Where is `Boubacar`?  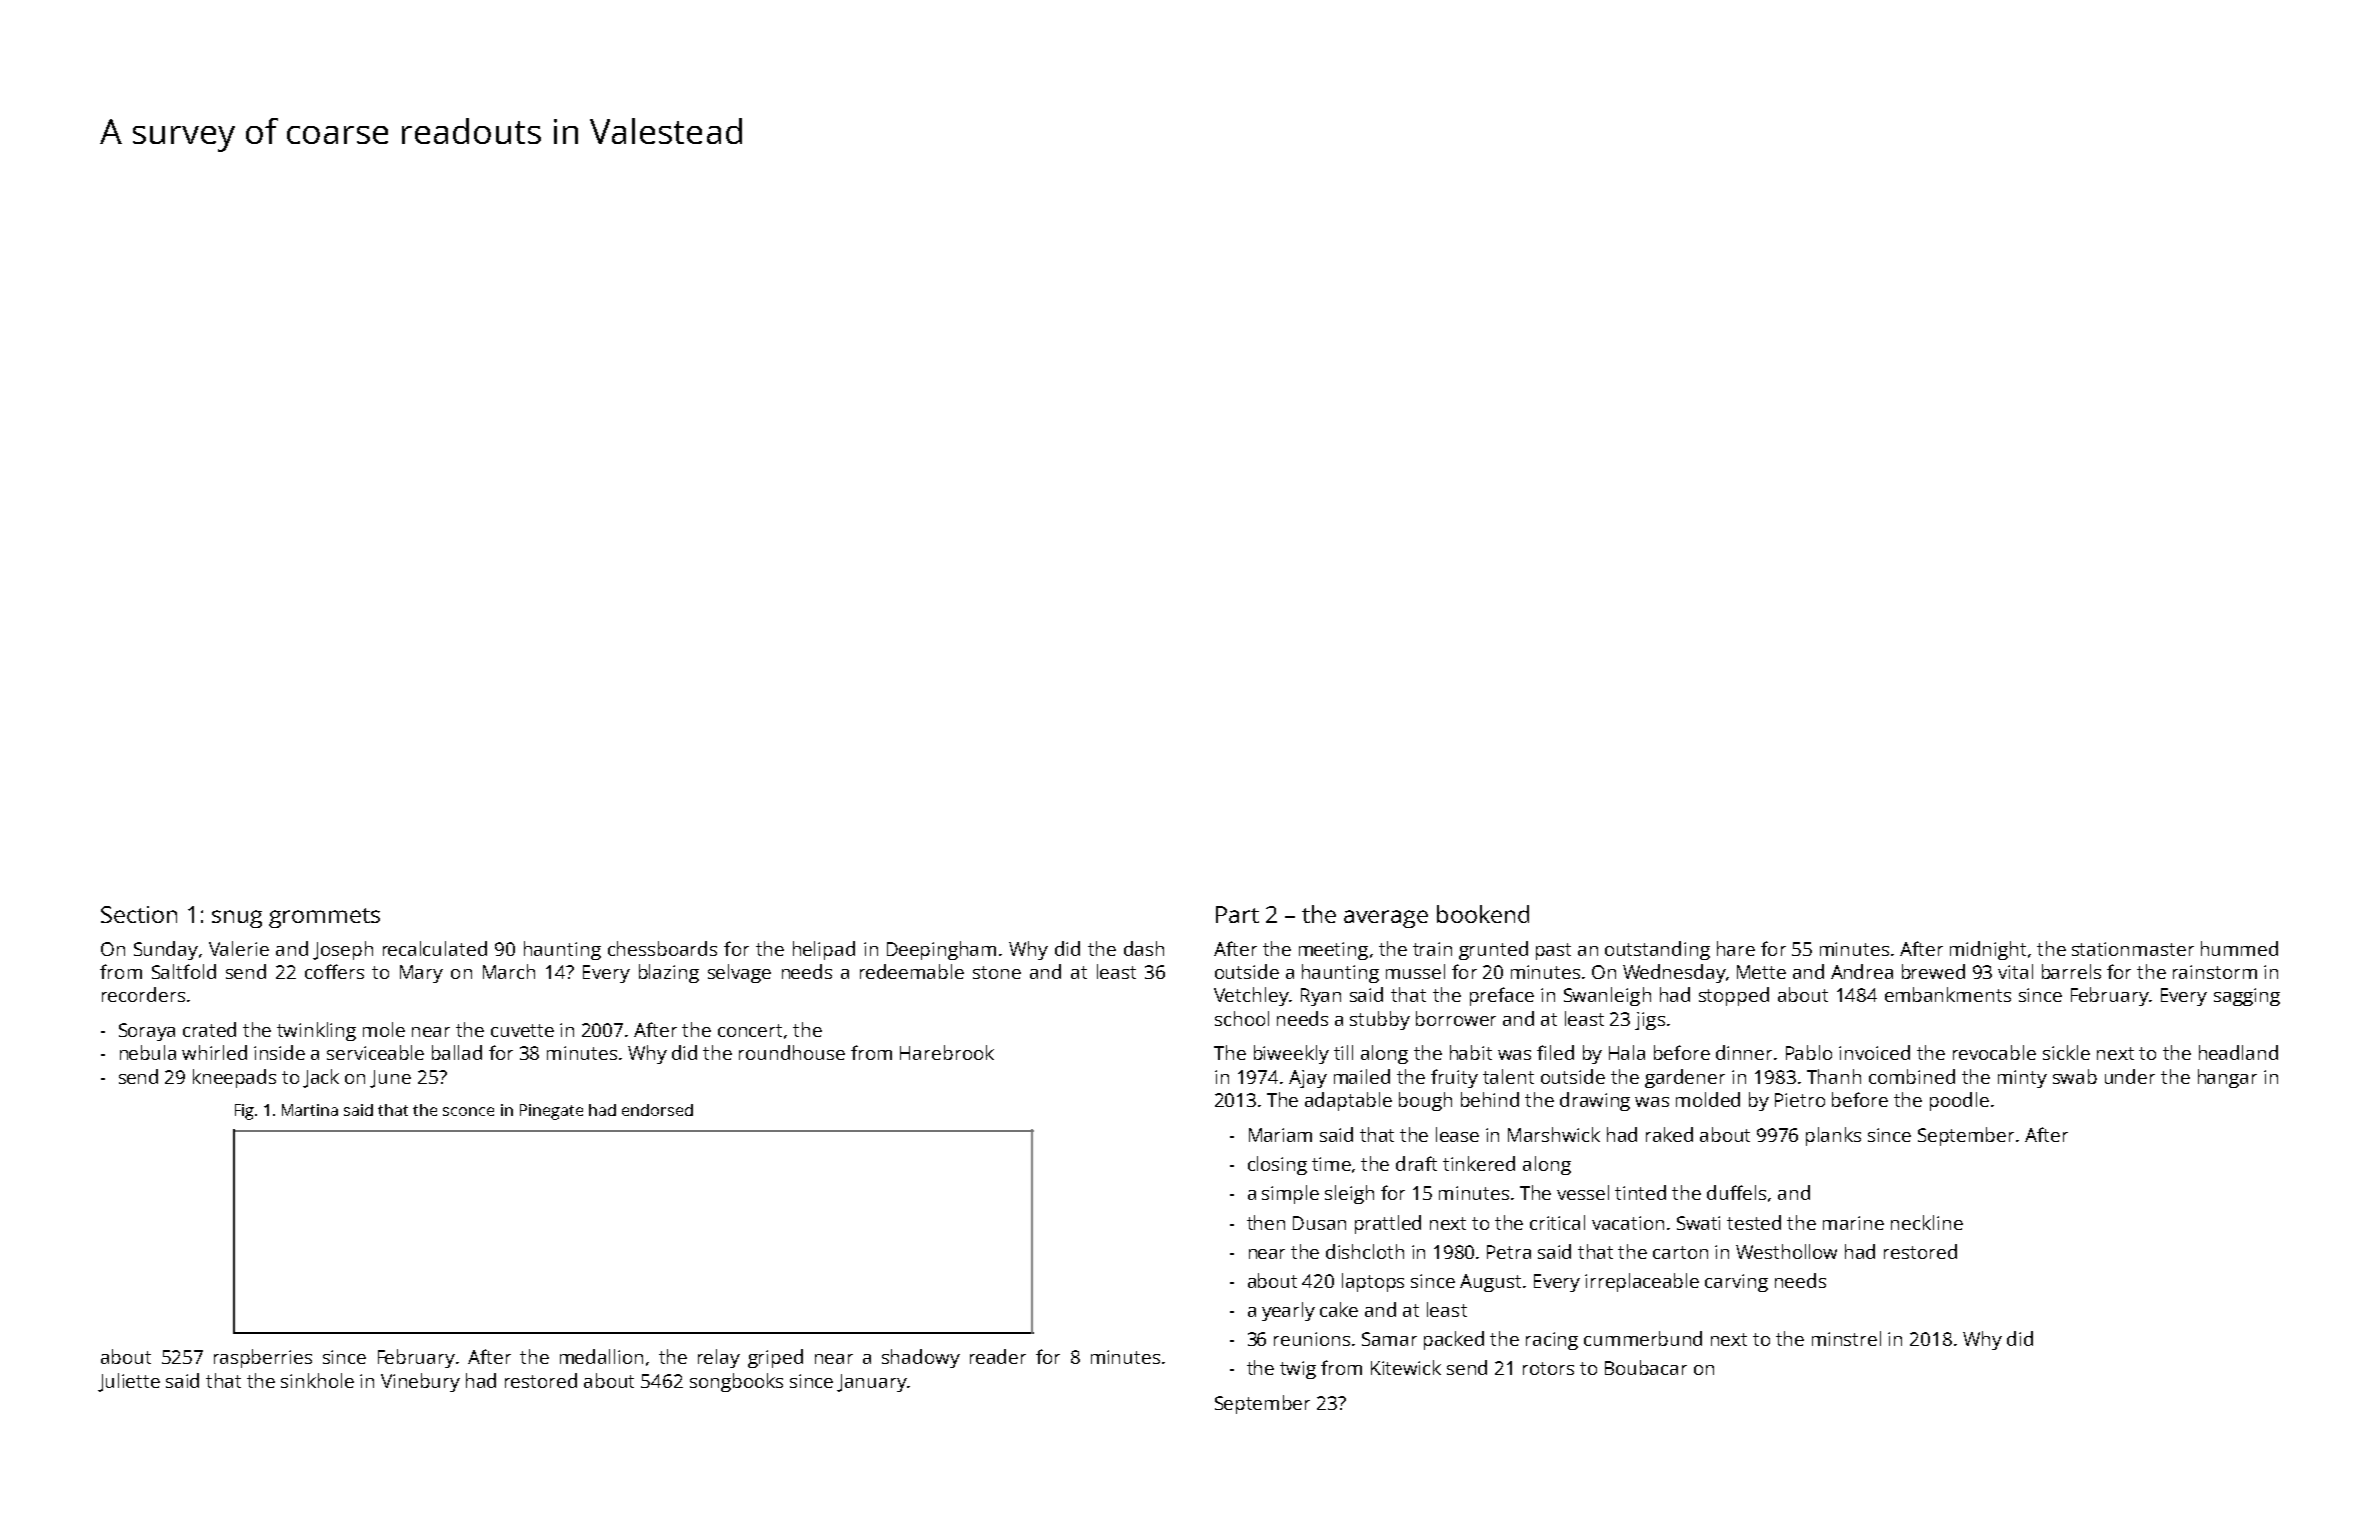 Boubacar is located at coordinates (1646, 1367).
